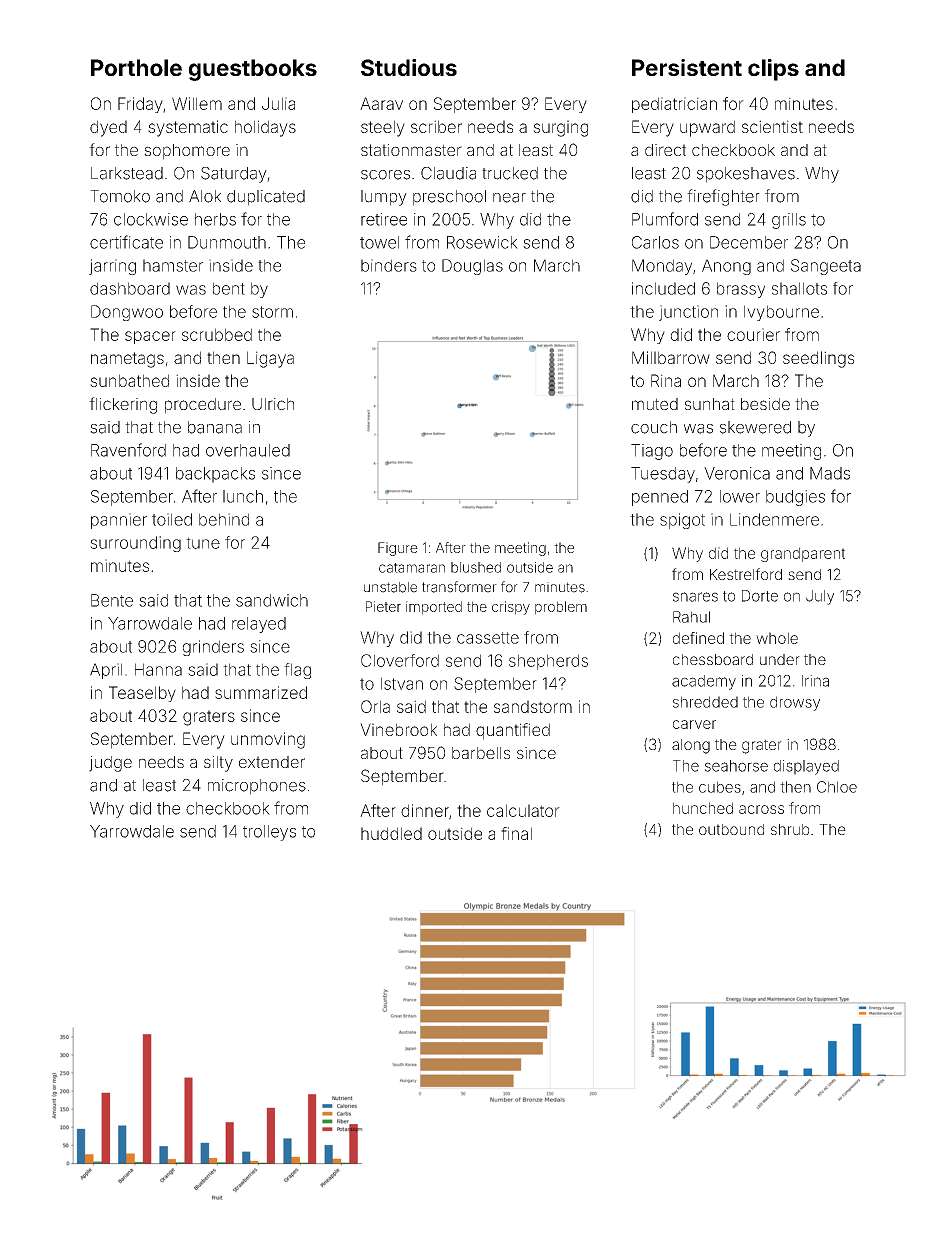 This document has height=1233, width=952. I want to click on huddled, so click(391, 833).
